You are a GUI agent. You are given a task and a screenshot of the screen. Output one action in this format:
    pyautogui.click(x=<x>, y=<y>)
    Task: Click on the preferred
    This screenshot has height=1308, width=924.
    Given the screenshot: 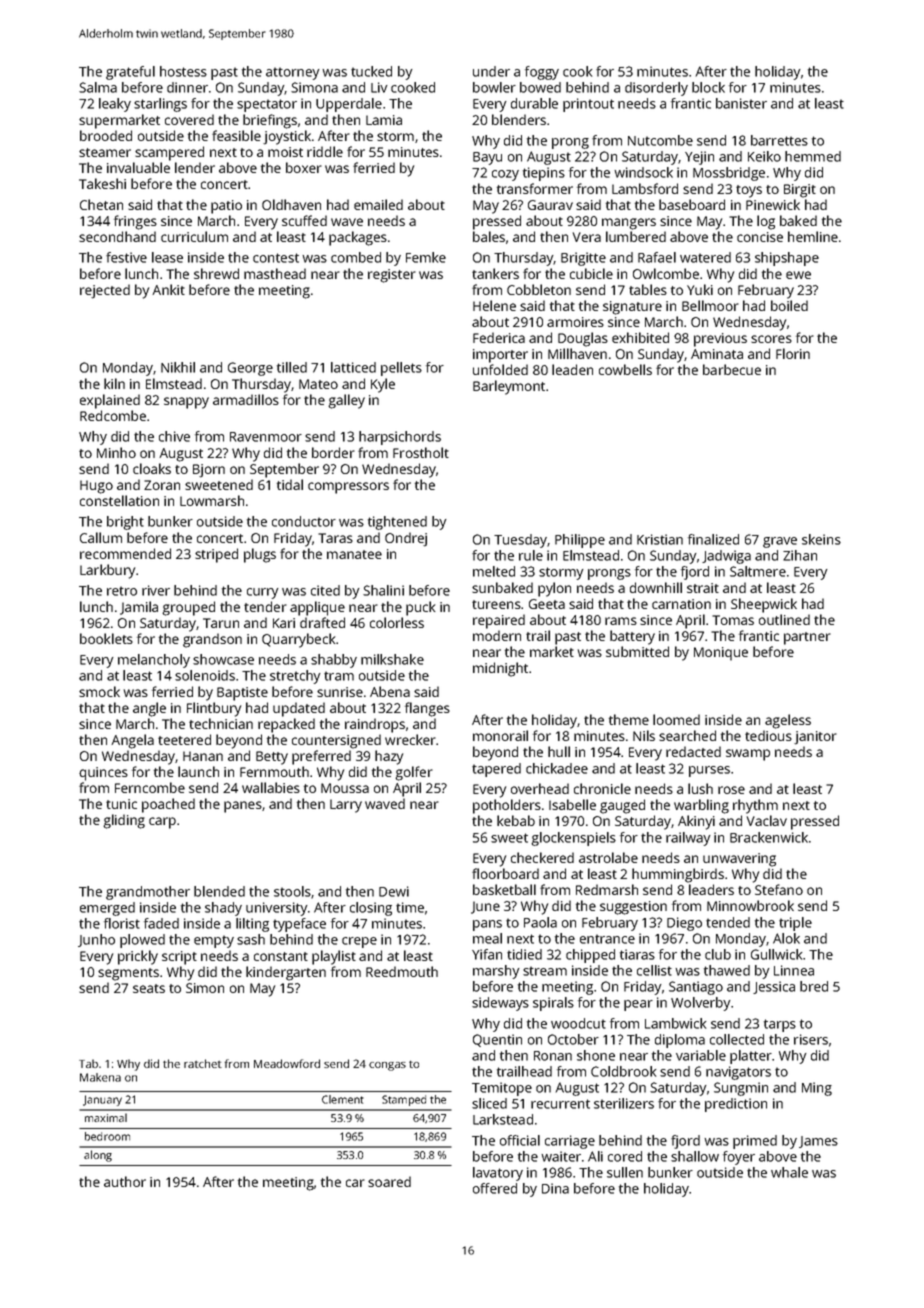 What is the action you would take?
    pyautogui.click(x=321, y=757)
